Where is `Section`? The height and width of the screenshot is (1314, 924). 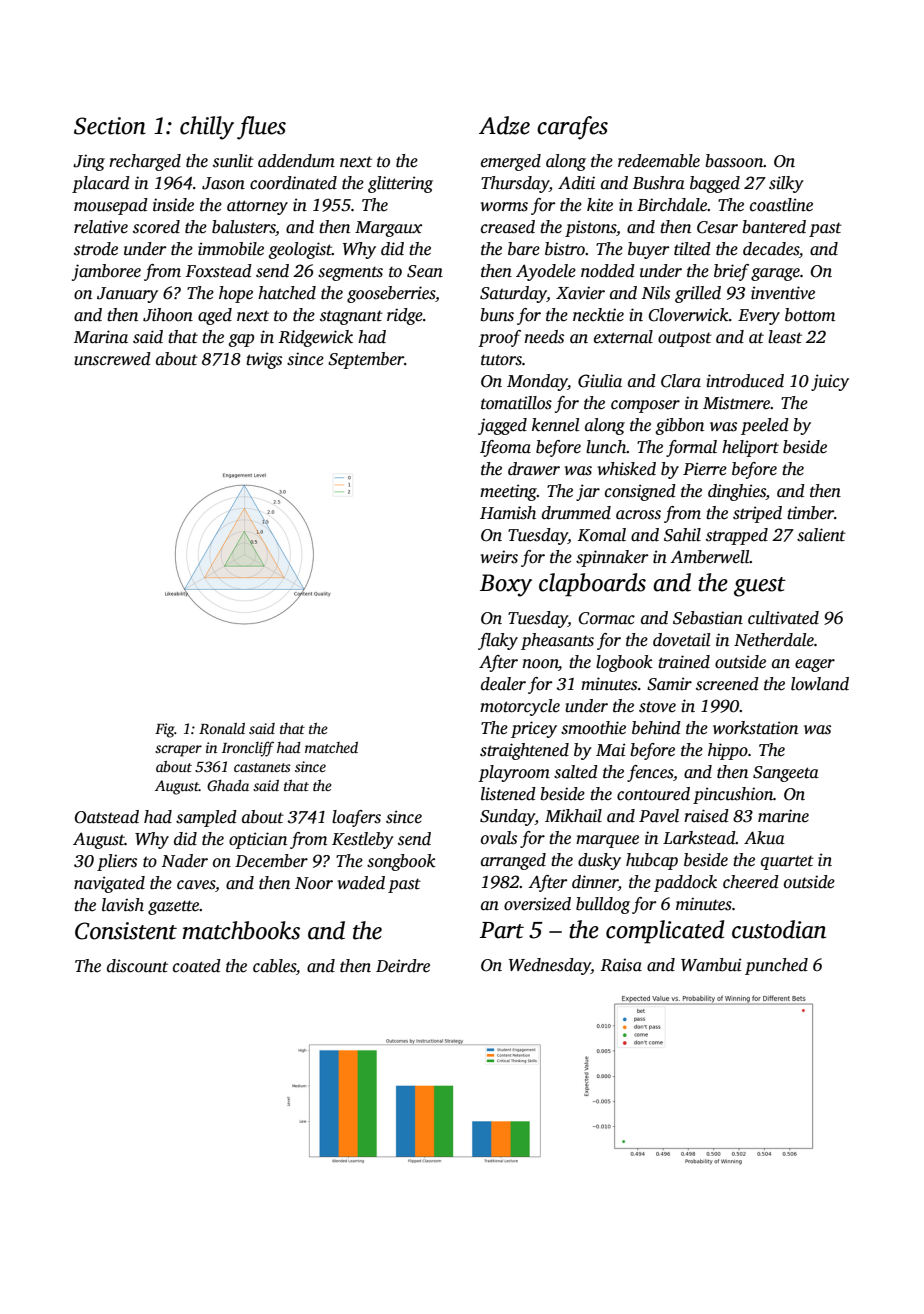
Section is located at coordinates (110, 126).
